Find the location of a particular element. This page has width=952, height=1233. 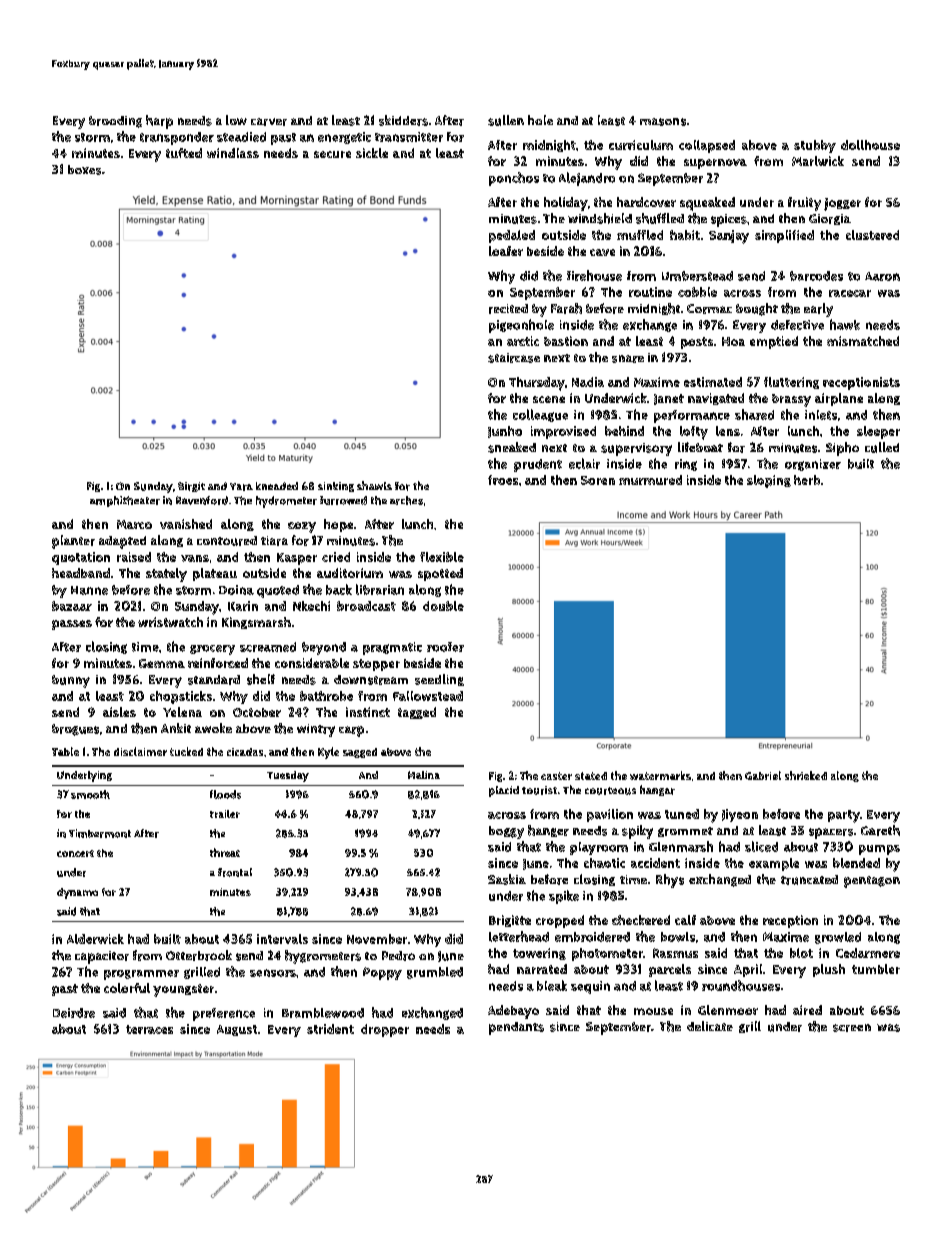

brooding is located at coordinates (115, 122).
